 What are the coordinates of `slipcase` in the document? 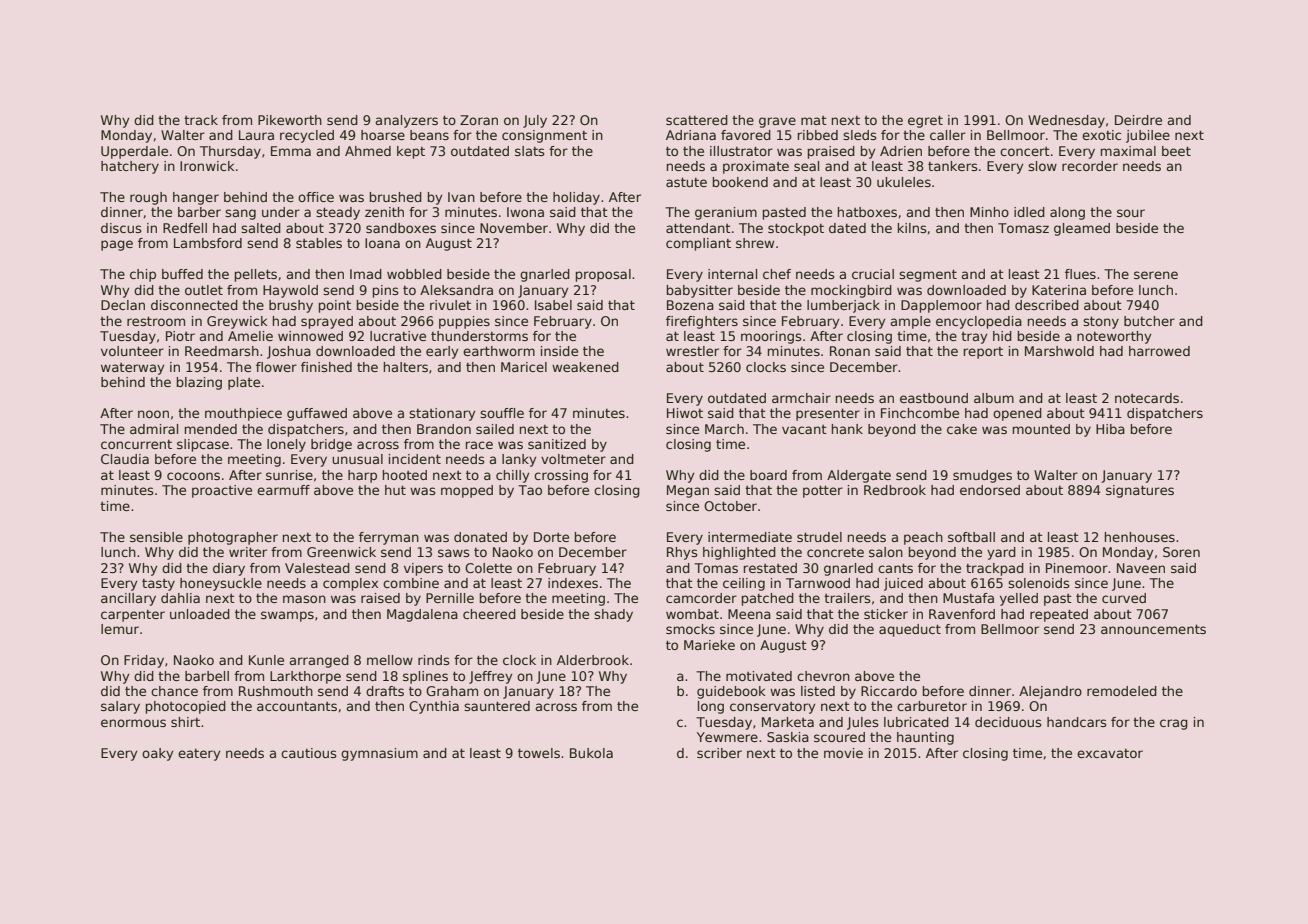 It's located at (203, 445).
